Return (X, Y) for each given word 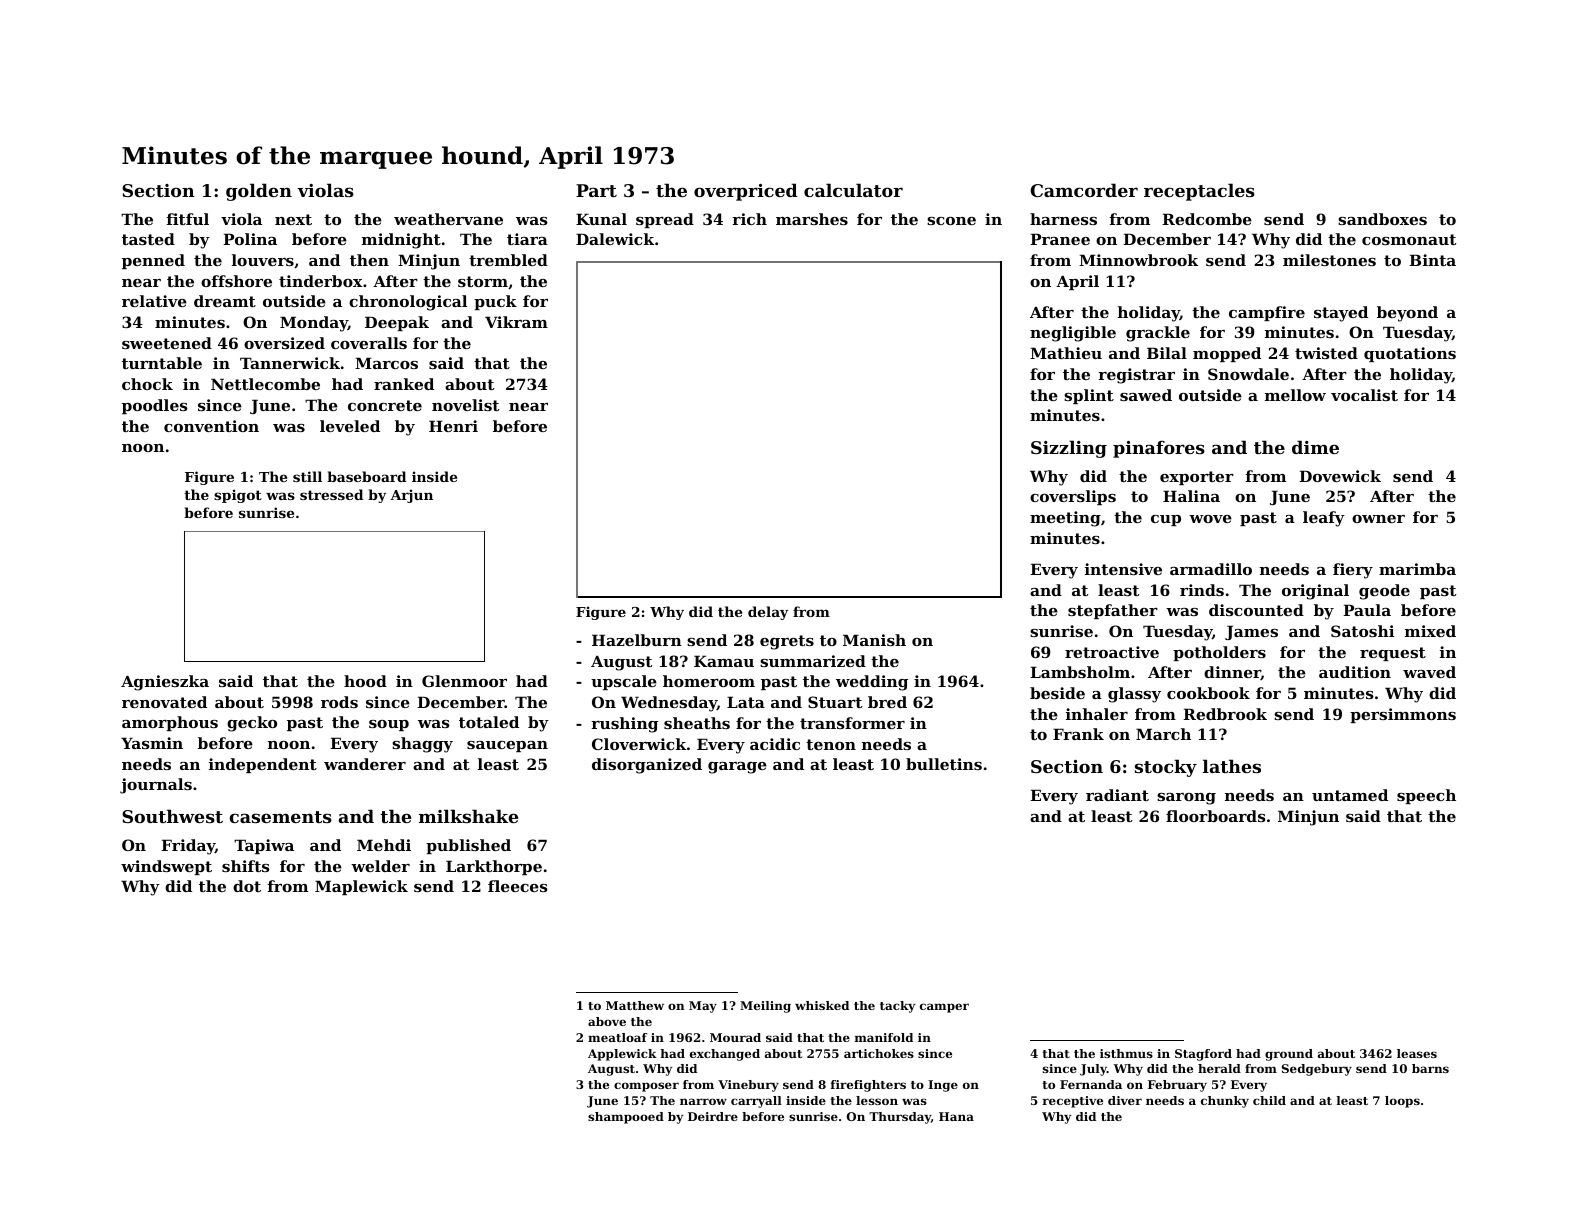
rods (339, 702)
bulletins (944, 764)
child (1269, 1100)
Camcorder (1084, 190)
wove (1210, 519)
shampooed (626, 1118)
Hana (956, 1116)
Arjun (411, 496)
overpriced (746, 192)
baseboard (366, 476)
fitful (188, 219)
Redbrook (1225, 714)
